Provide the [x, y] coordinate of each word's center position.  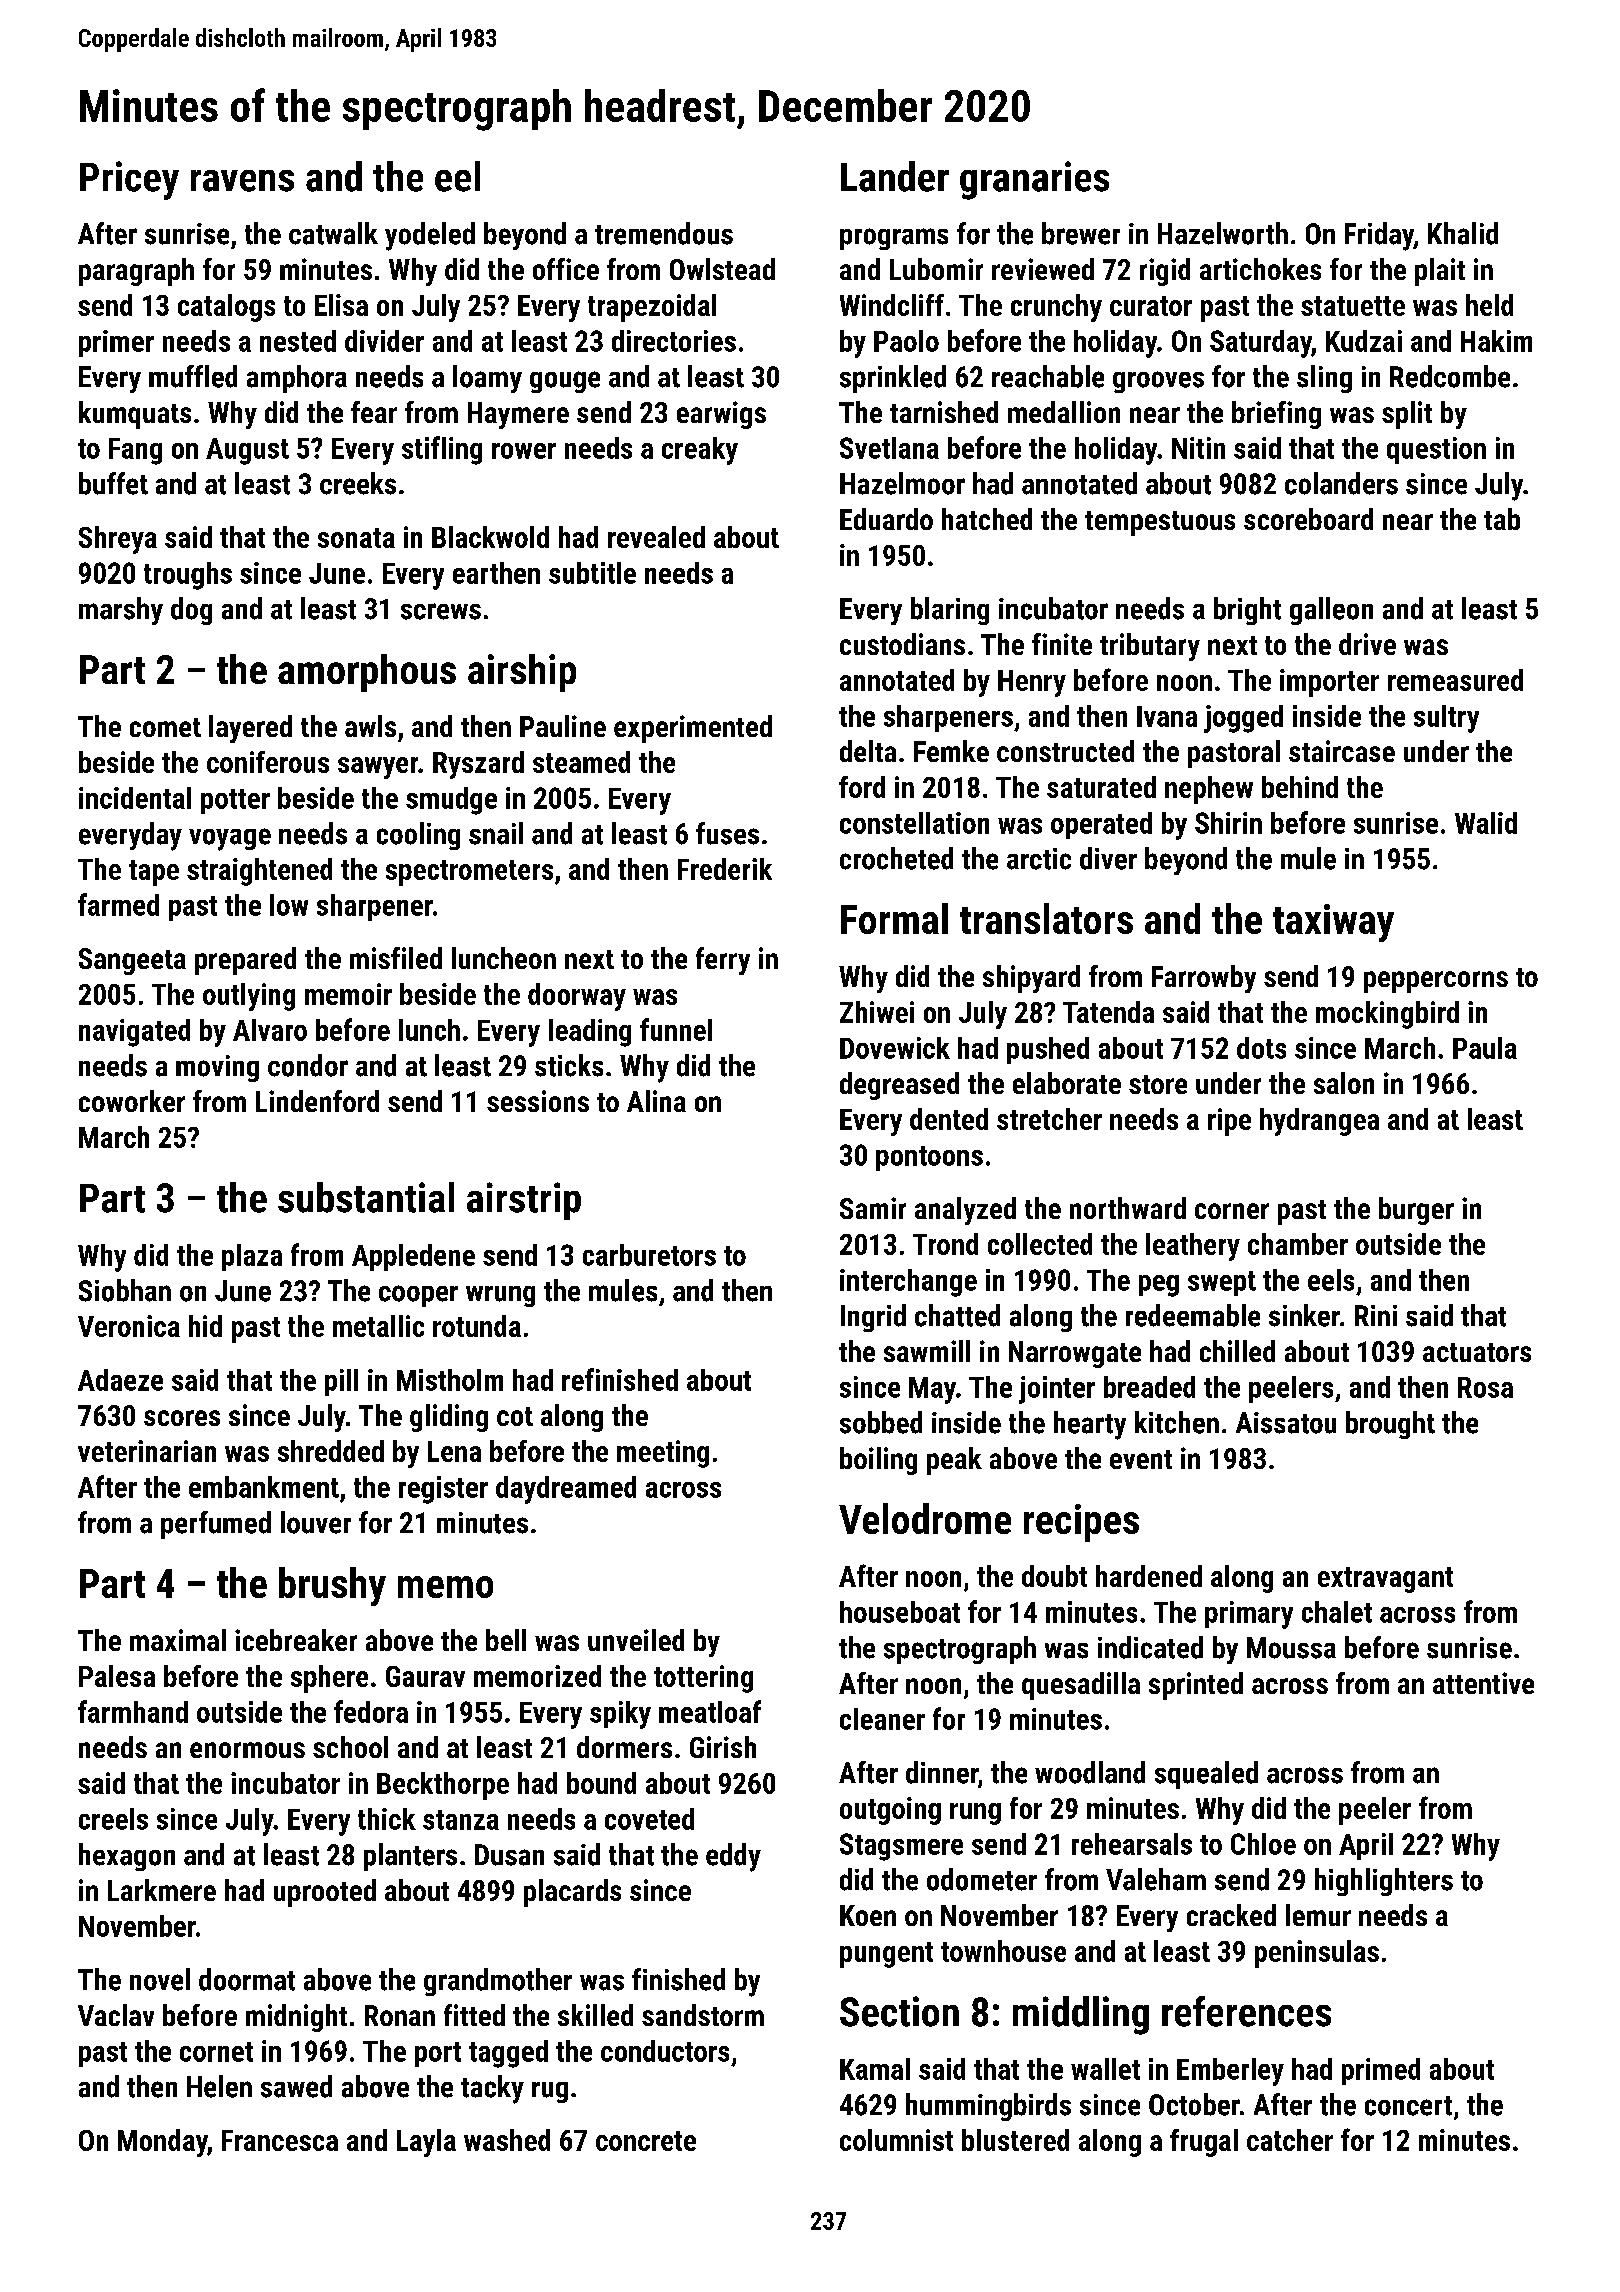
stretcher [1049, 1119]
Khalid [1463, 233]
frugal [1204, 2143]
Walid [1486, 823]
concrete [646, 2141]
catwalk [333, 233]
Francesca [280, 2140]
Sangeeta [132, 961]
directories [674, 341]
